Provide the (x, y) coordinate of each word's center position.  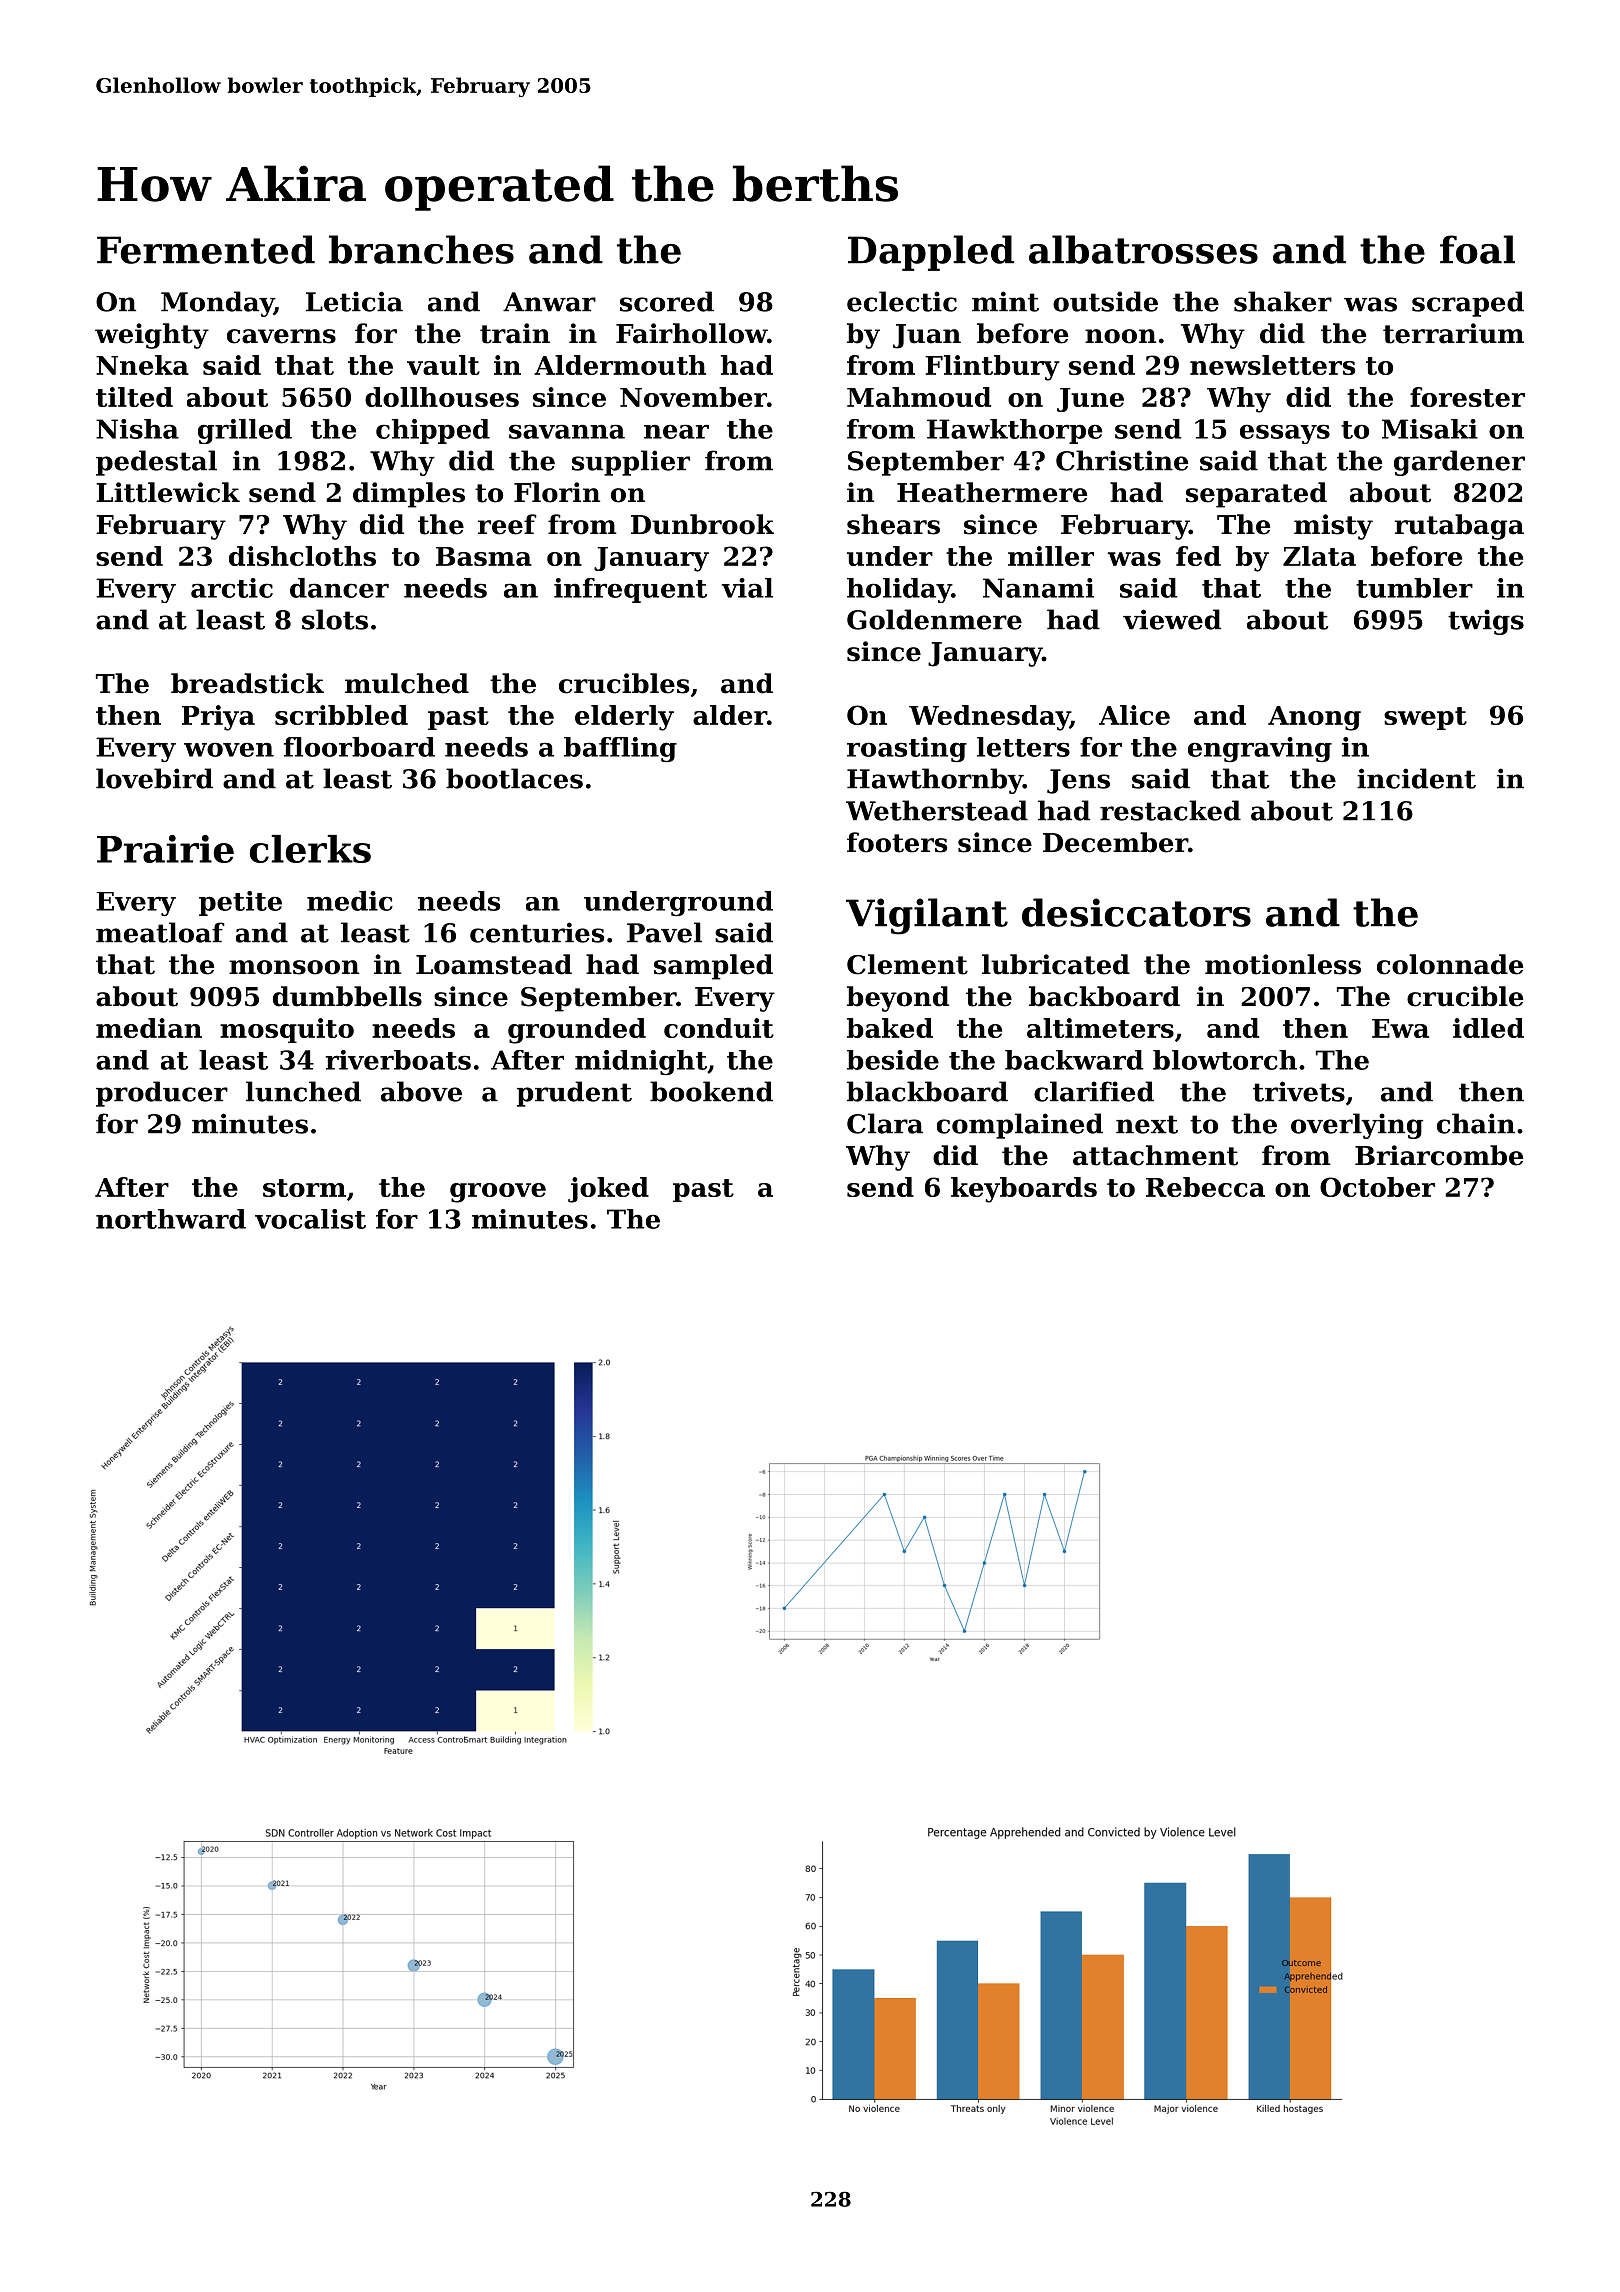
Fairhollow (691, 333)
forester (1467, 397)
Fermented (206, 249)
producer (162, 1094)
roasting (907, 749)
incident (1416, 778)
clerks (310, 849)
